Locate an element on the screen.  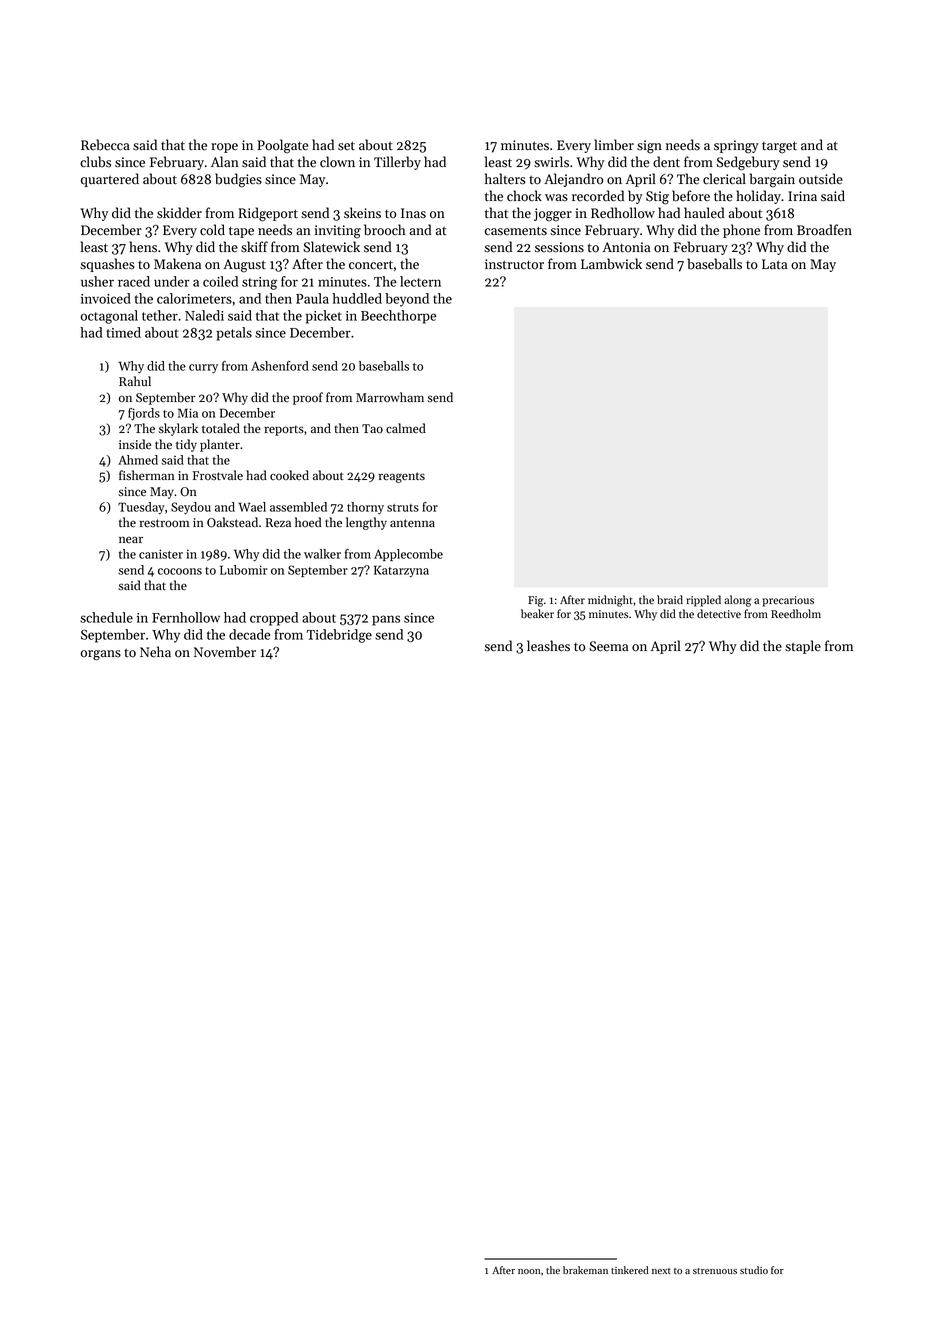
leashes is located at coordinates (548, 646).
